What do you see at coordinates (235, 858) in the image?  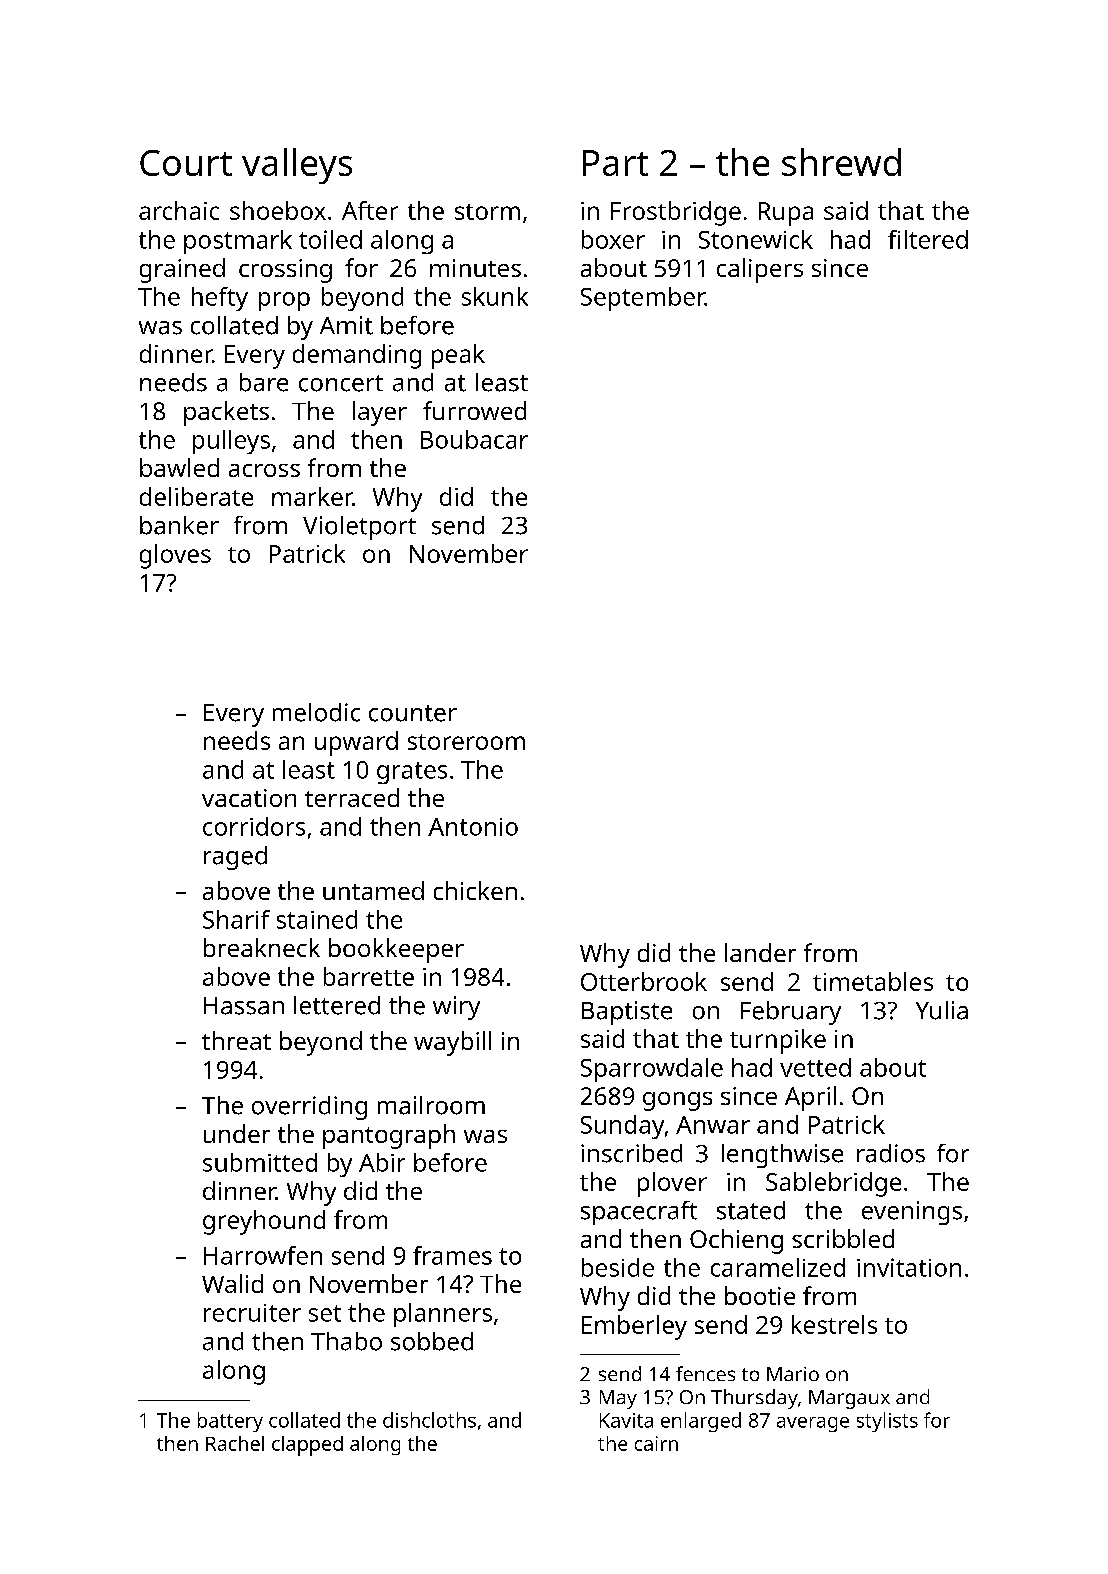 I see `raged` at bounding box center [235, 858].
